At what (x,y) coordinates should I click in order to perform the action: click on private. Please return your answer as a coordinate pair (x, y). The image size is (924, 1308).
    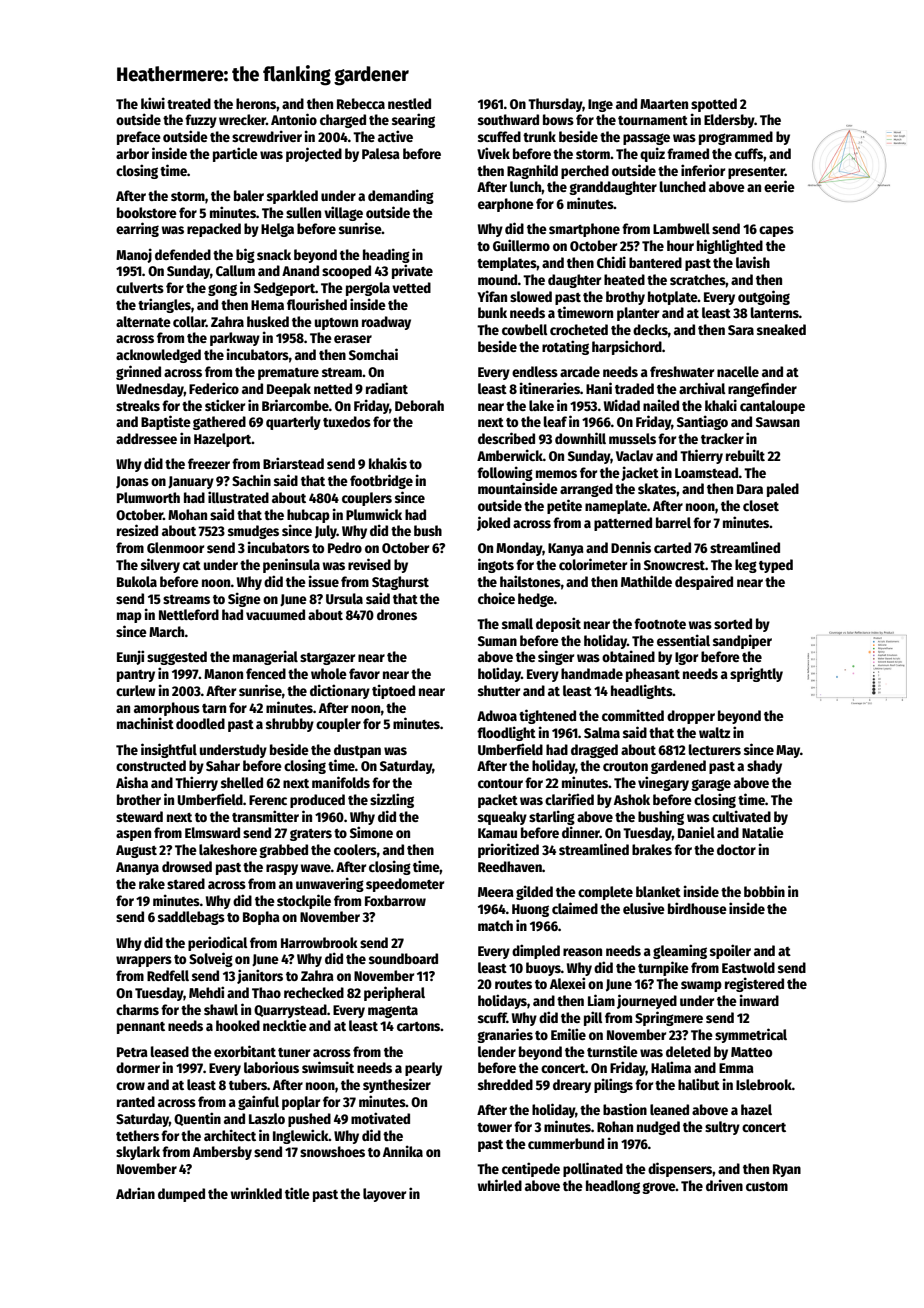
    Looking at the image, I should click on (412, 271).
